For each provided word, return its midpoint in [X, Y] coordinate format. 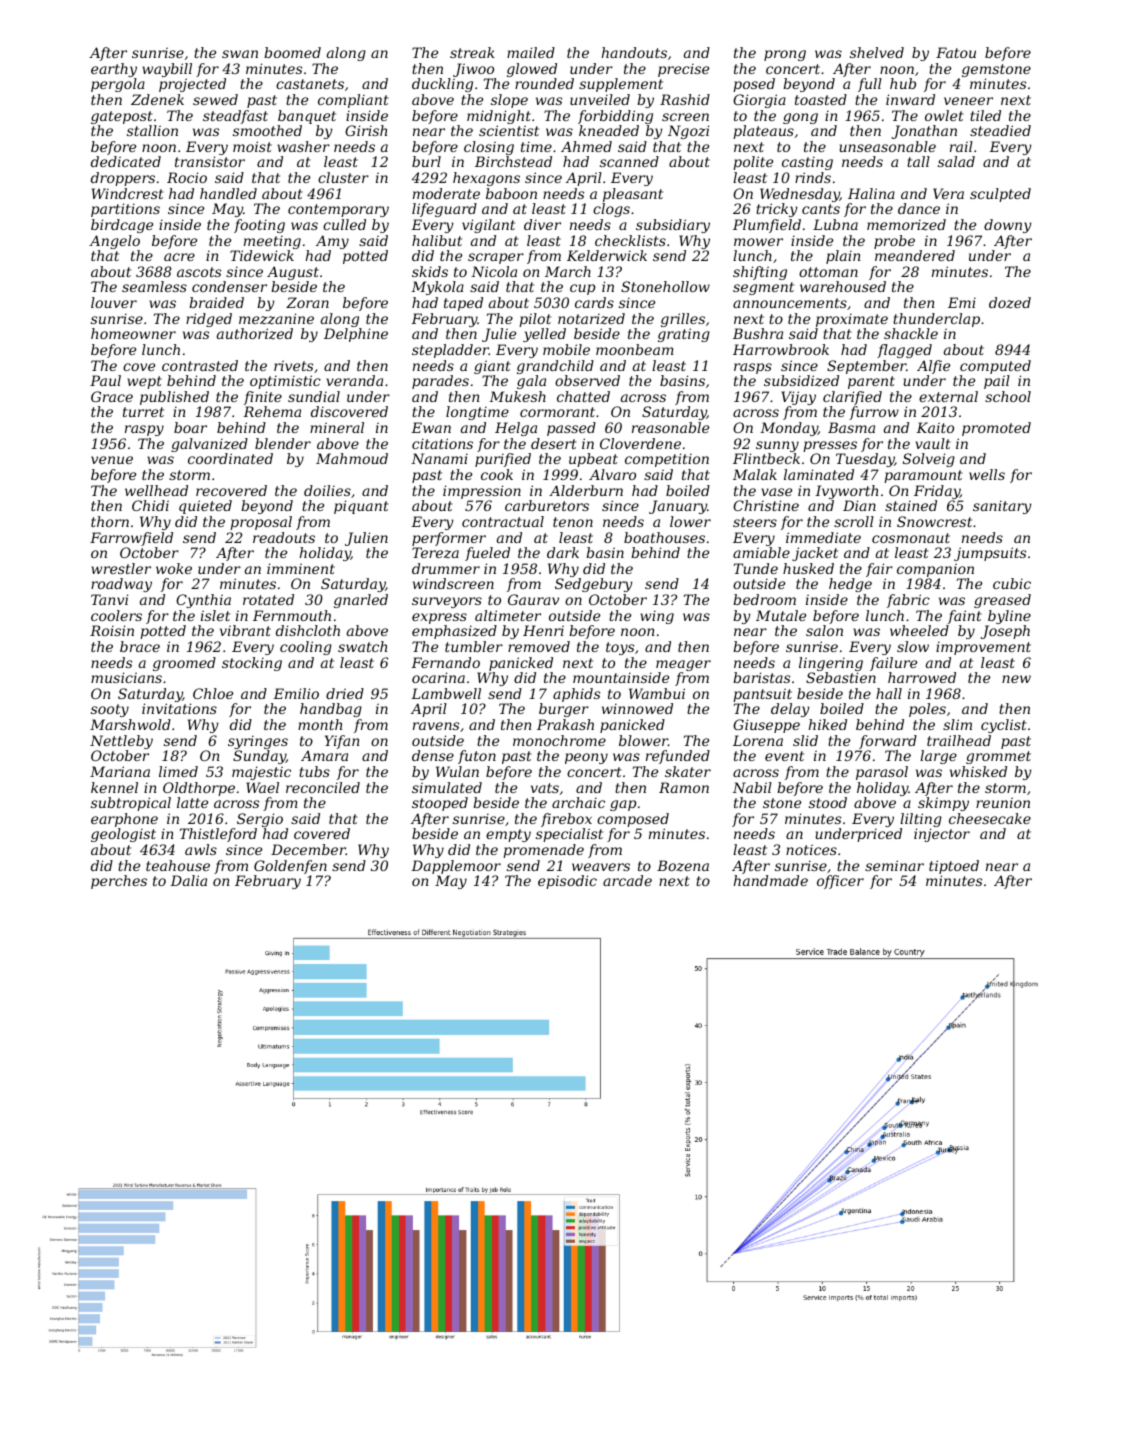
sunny [777, 446]
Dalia [188, 880]
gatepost [122, 117]
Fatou [956, 52]
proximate [852, 320]
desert [554, 443]
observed [587, 380]
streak [472, 52]
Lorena [758, 740]
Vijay [798, 398]
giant [492, 367]
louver [114, 302]
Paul [105, 380]
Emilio [296, 693]
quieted [205, 507]
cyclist [1004, 726]
